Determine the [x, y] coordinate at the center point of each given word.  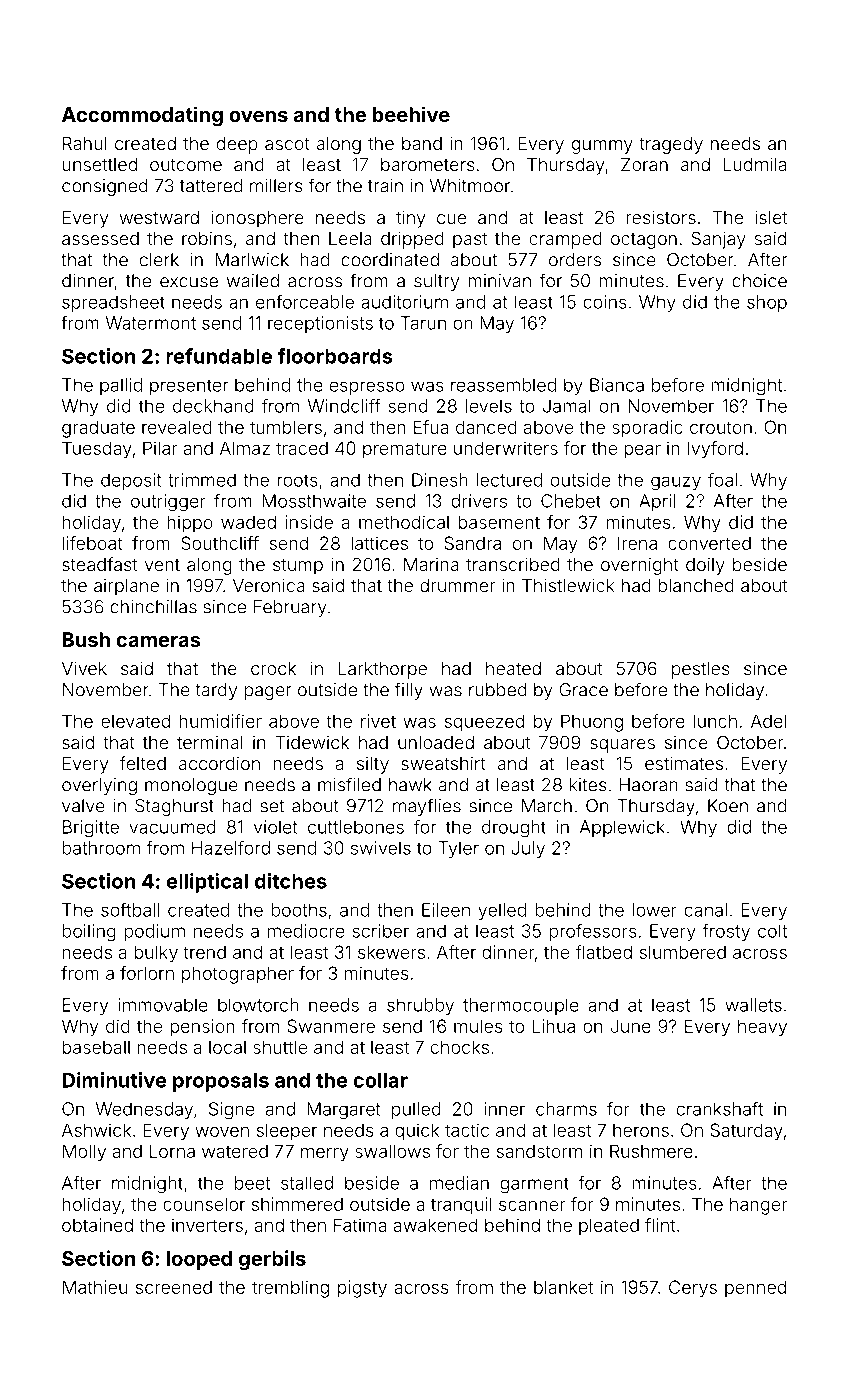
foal [722, 480]
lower [654, 910]
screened [174, 1287]
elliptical [207, 883]
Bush [86, 639]
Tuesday [97, 450]
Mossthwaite [314, 501]
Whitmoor [470, 186]
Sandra [473, 543]
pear [642, 452]
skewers [391, 952]
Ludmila [754, 164]
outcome [186, 165]
